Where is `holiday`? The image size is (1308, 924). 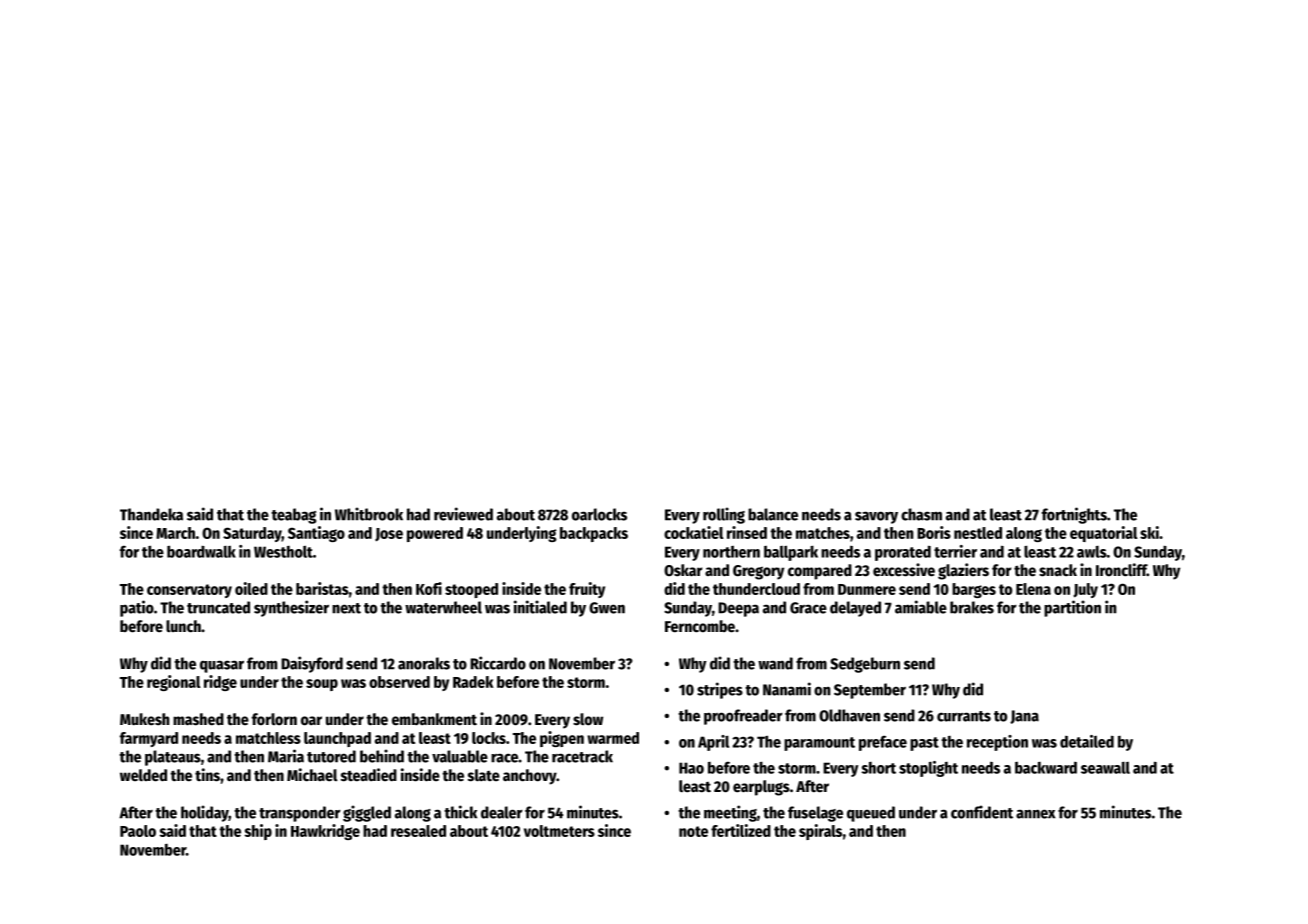 holiday is located at coordinates (205, 813).
